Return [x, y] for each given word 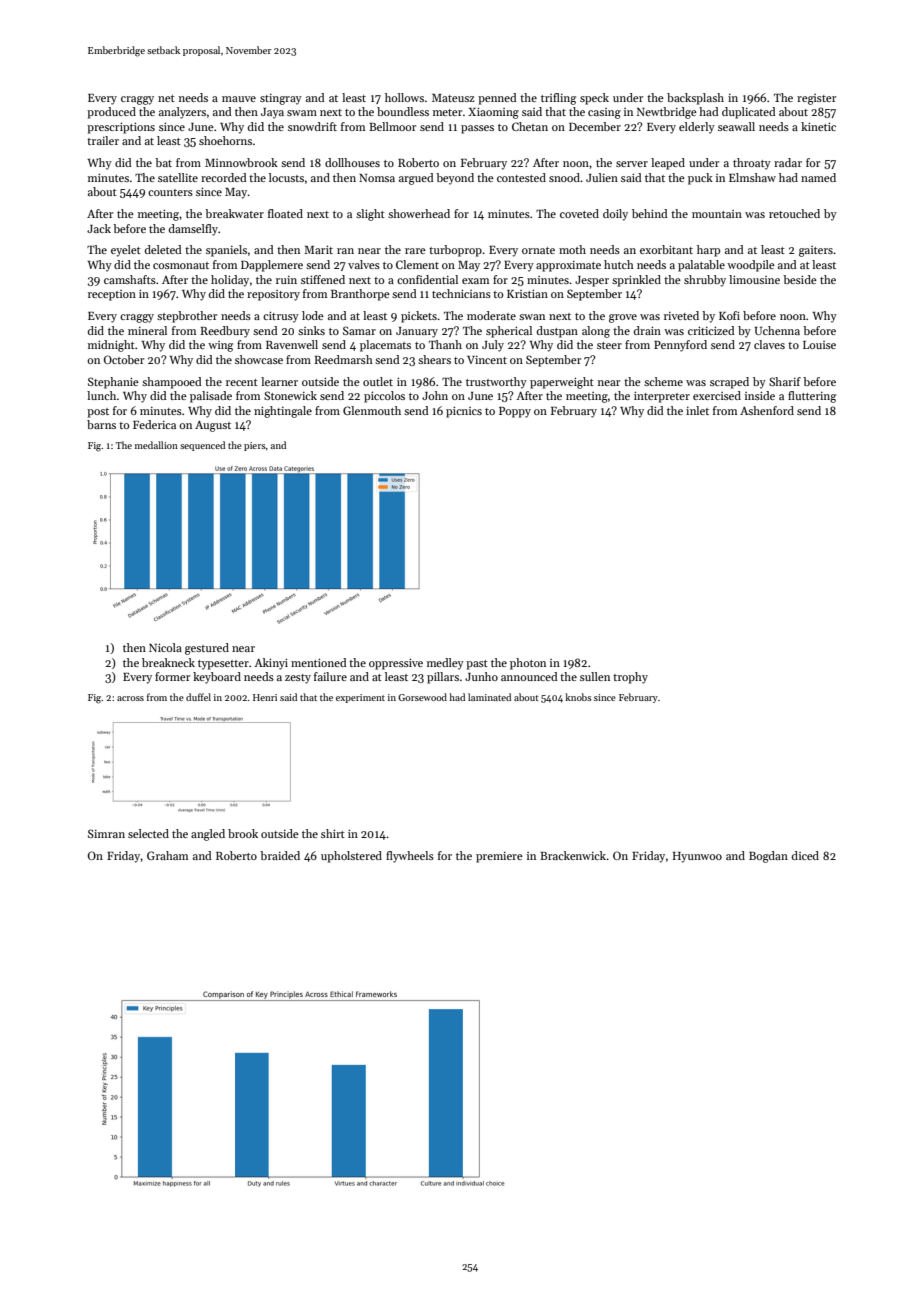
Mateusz [453, 98]
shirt [333, 833]
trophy [630, 678]
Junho [481, 676]
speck [594, 99]
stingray [281, 99]
